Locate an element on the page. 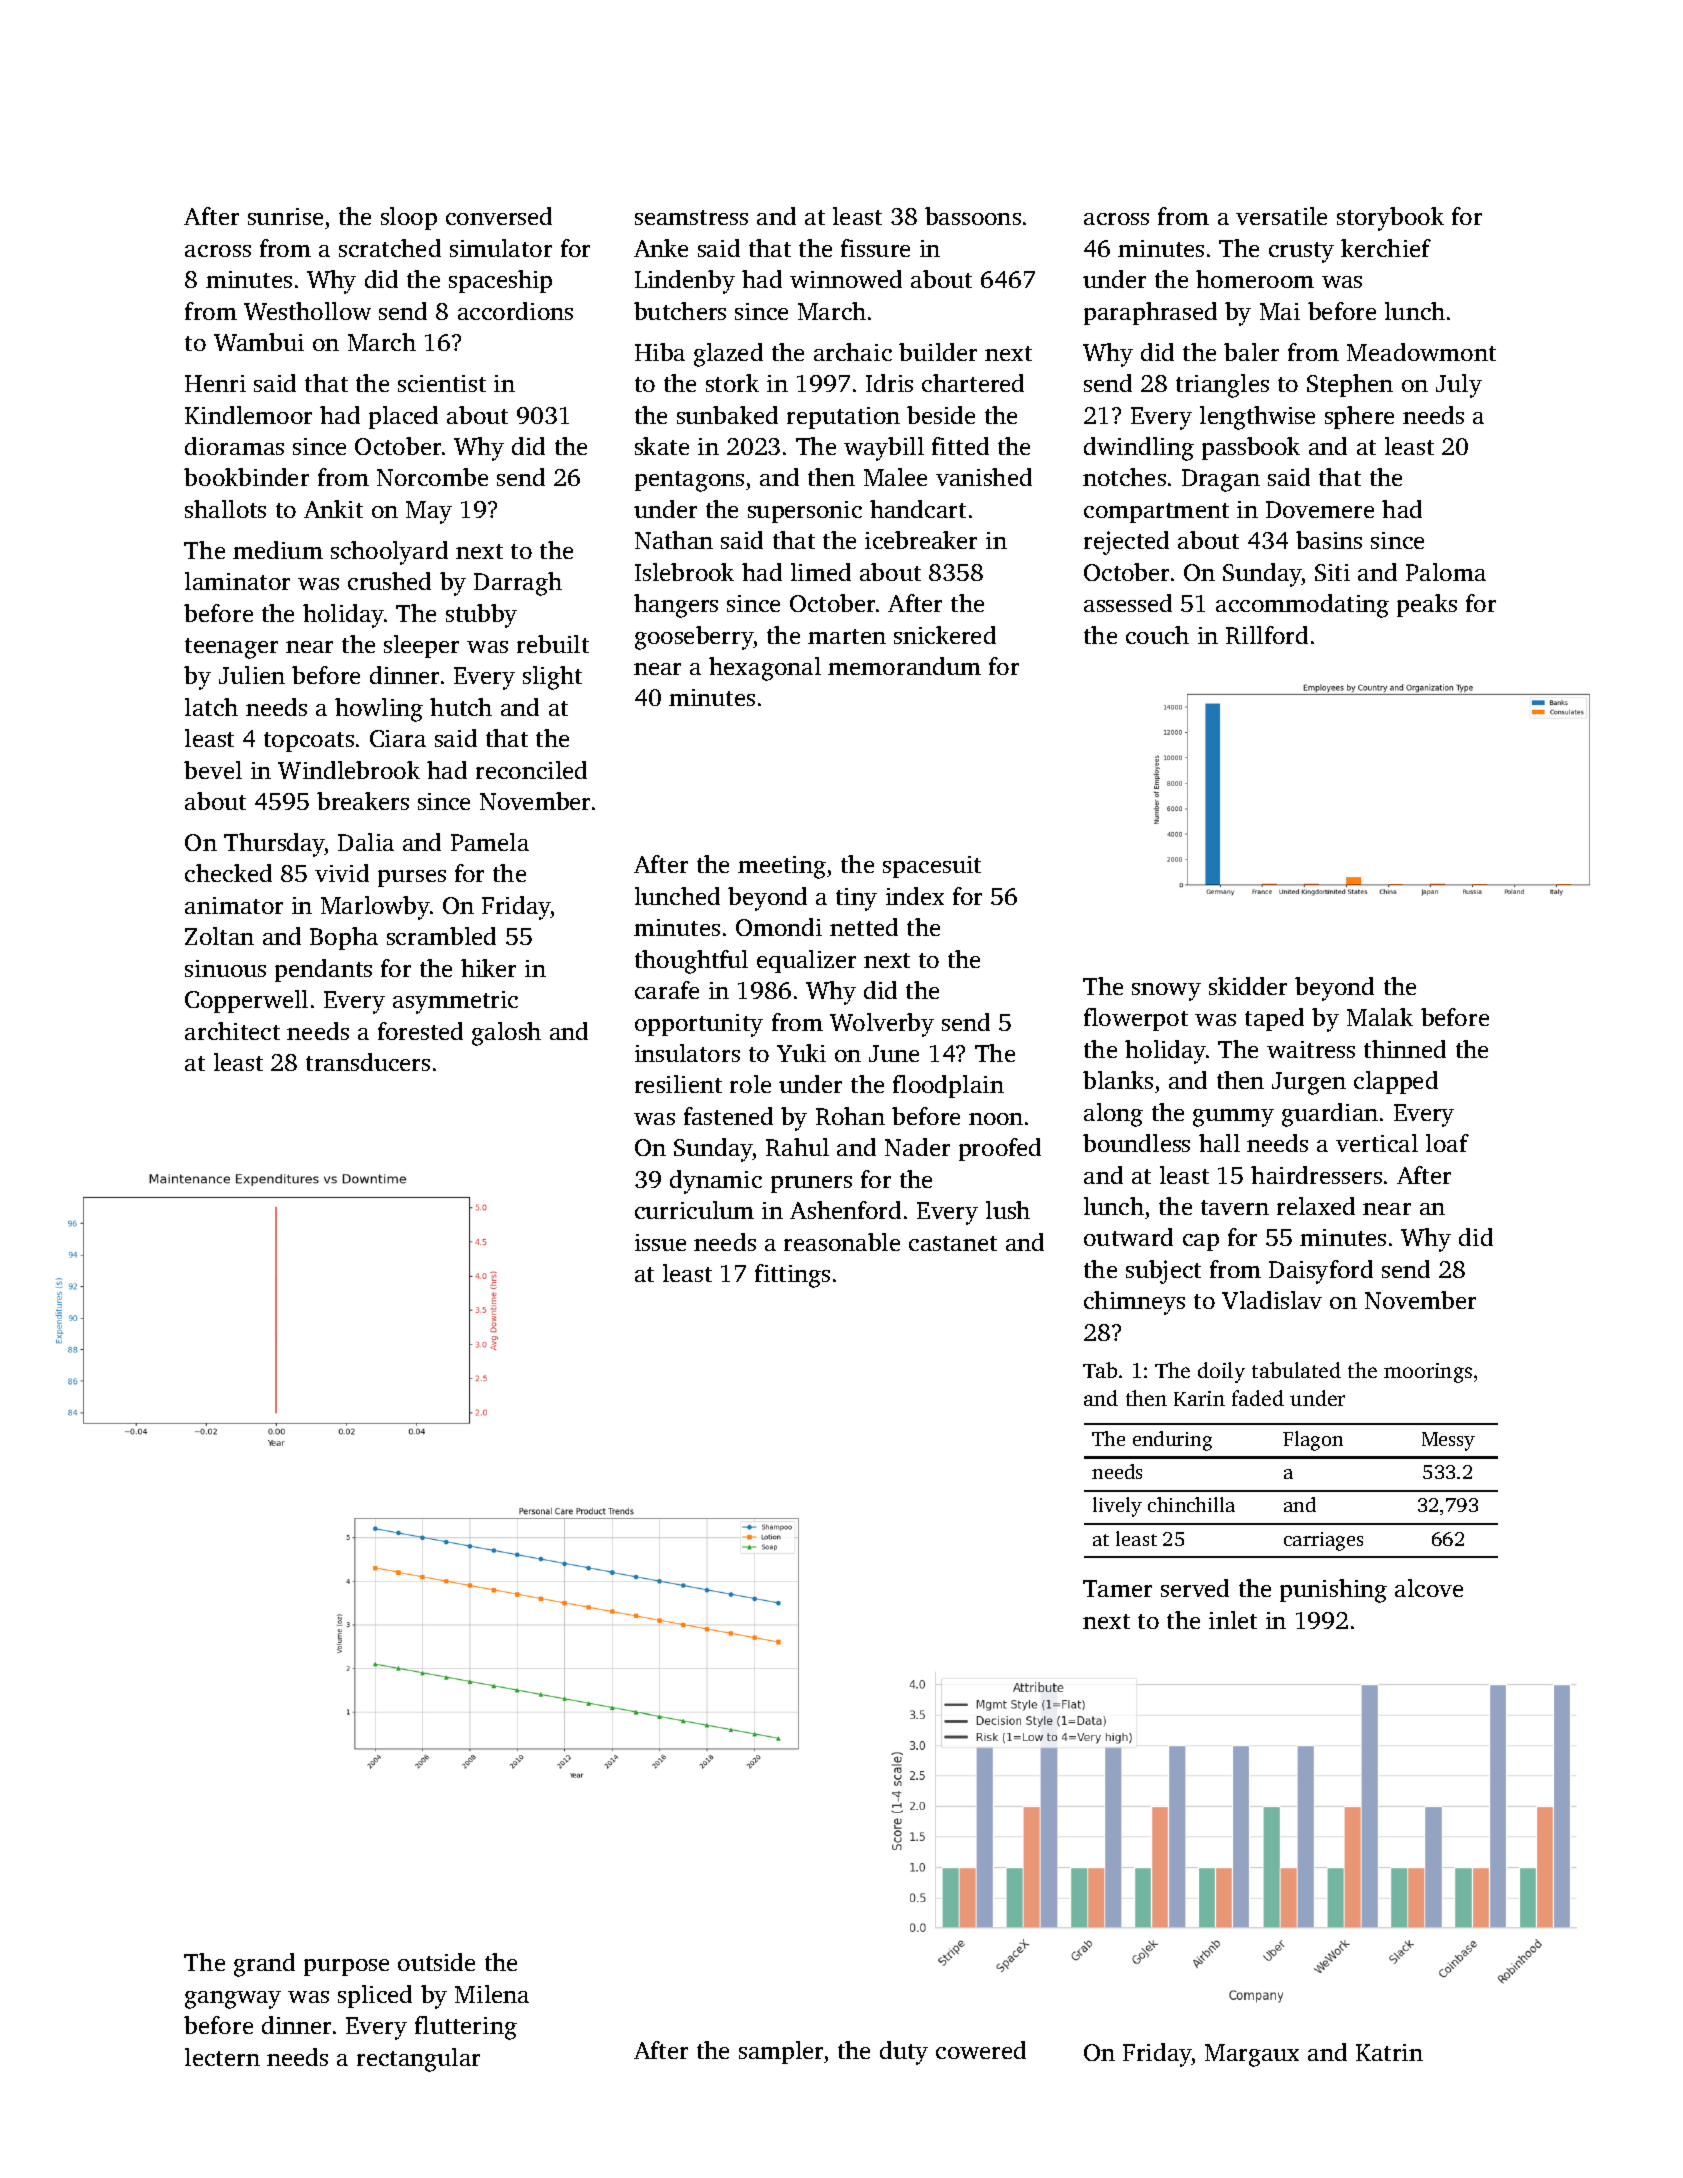 The image size is (1683, 2178). storybook is located at coordinates (1390, 219).
